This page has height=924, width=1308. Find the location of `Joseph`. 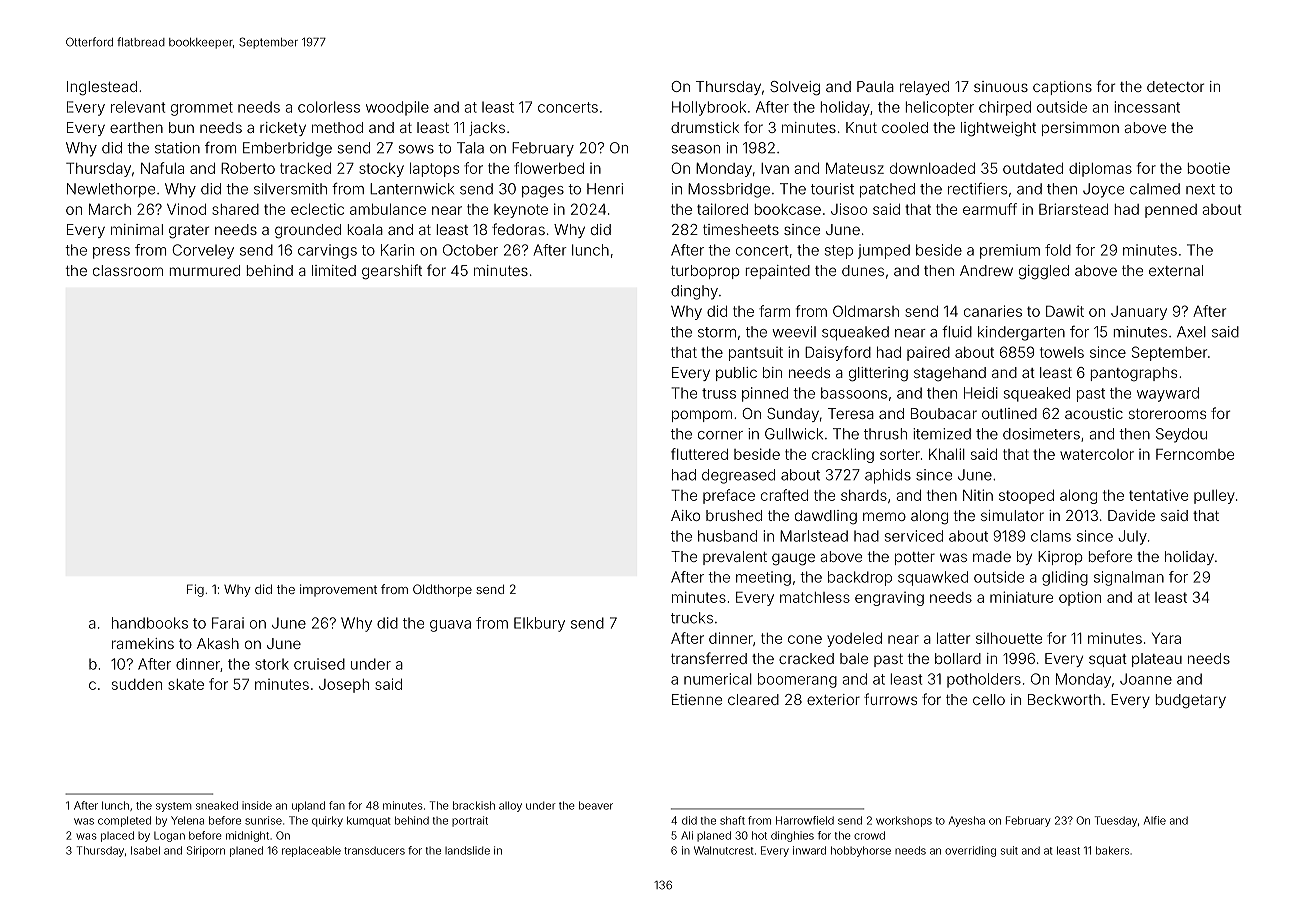

Joseph is located at coordinates (344, 686).
